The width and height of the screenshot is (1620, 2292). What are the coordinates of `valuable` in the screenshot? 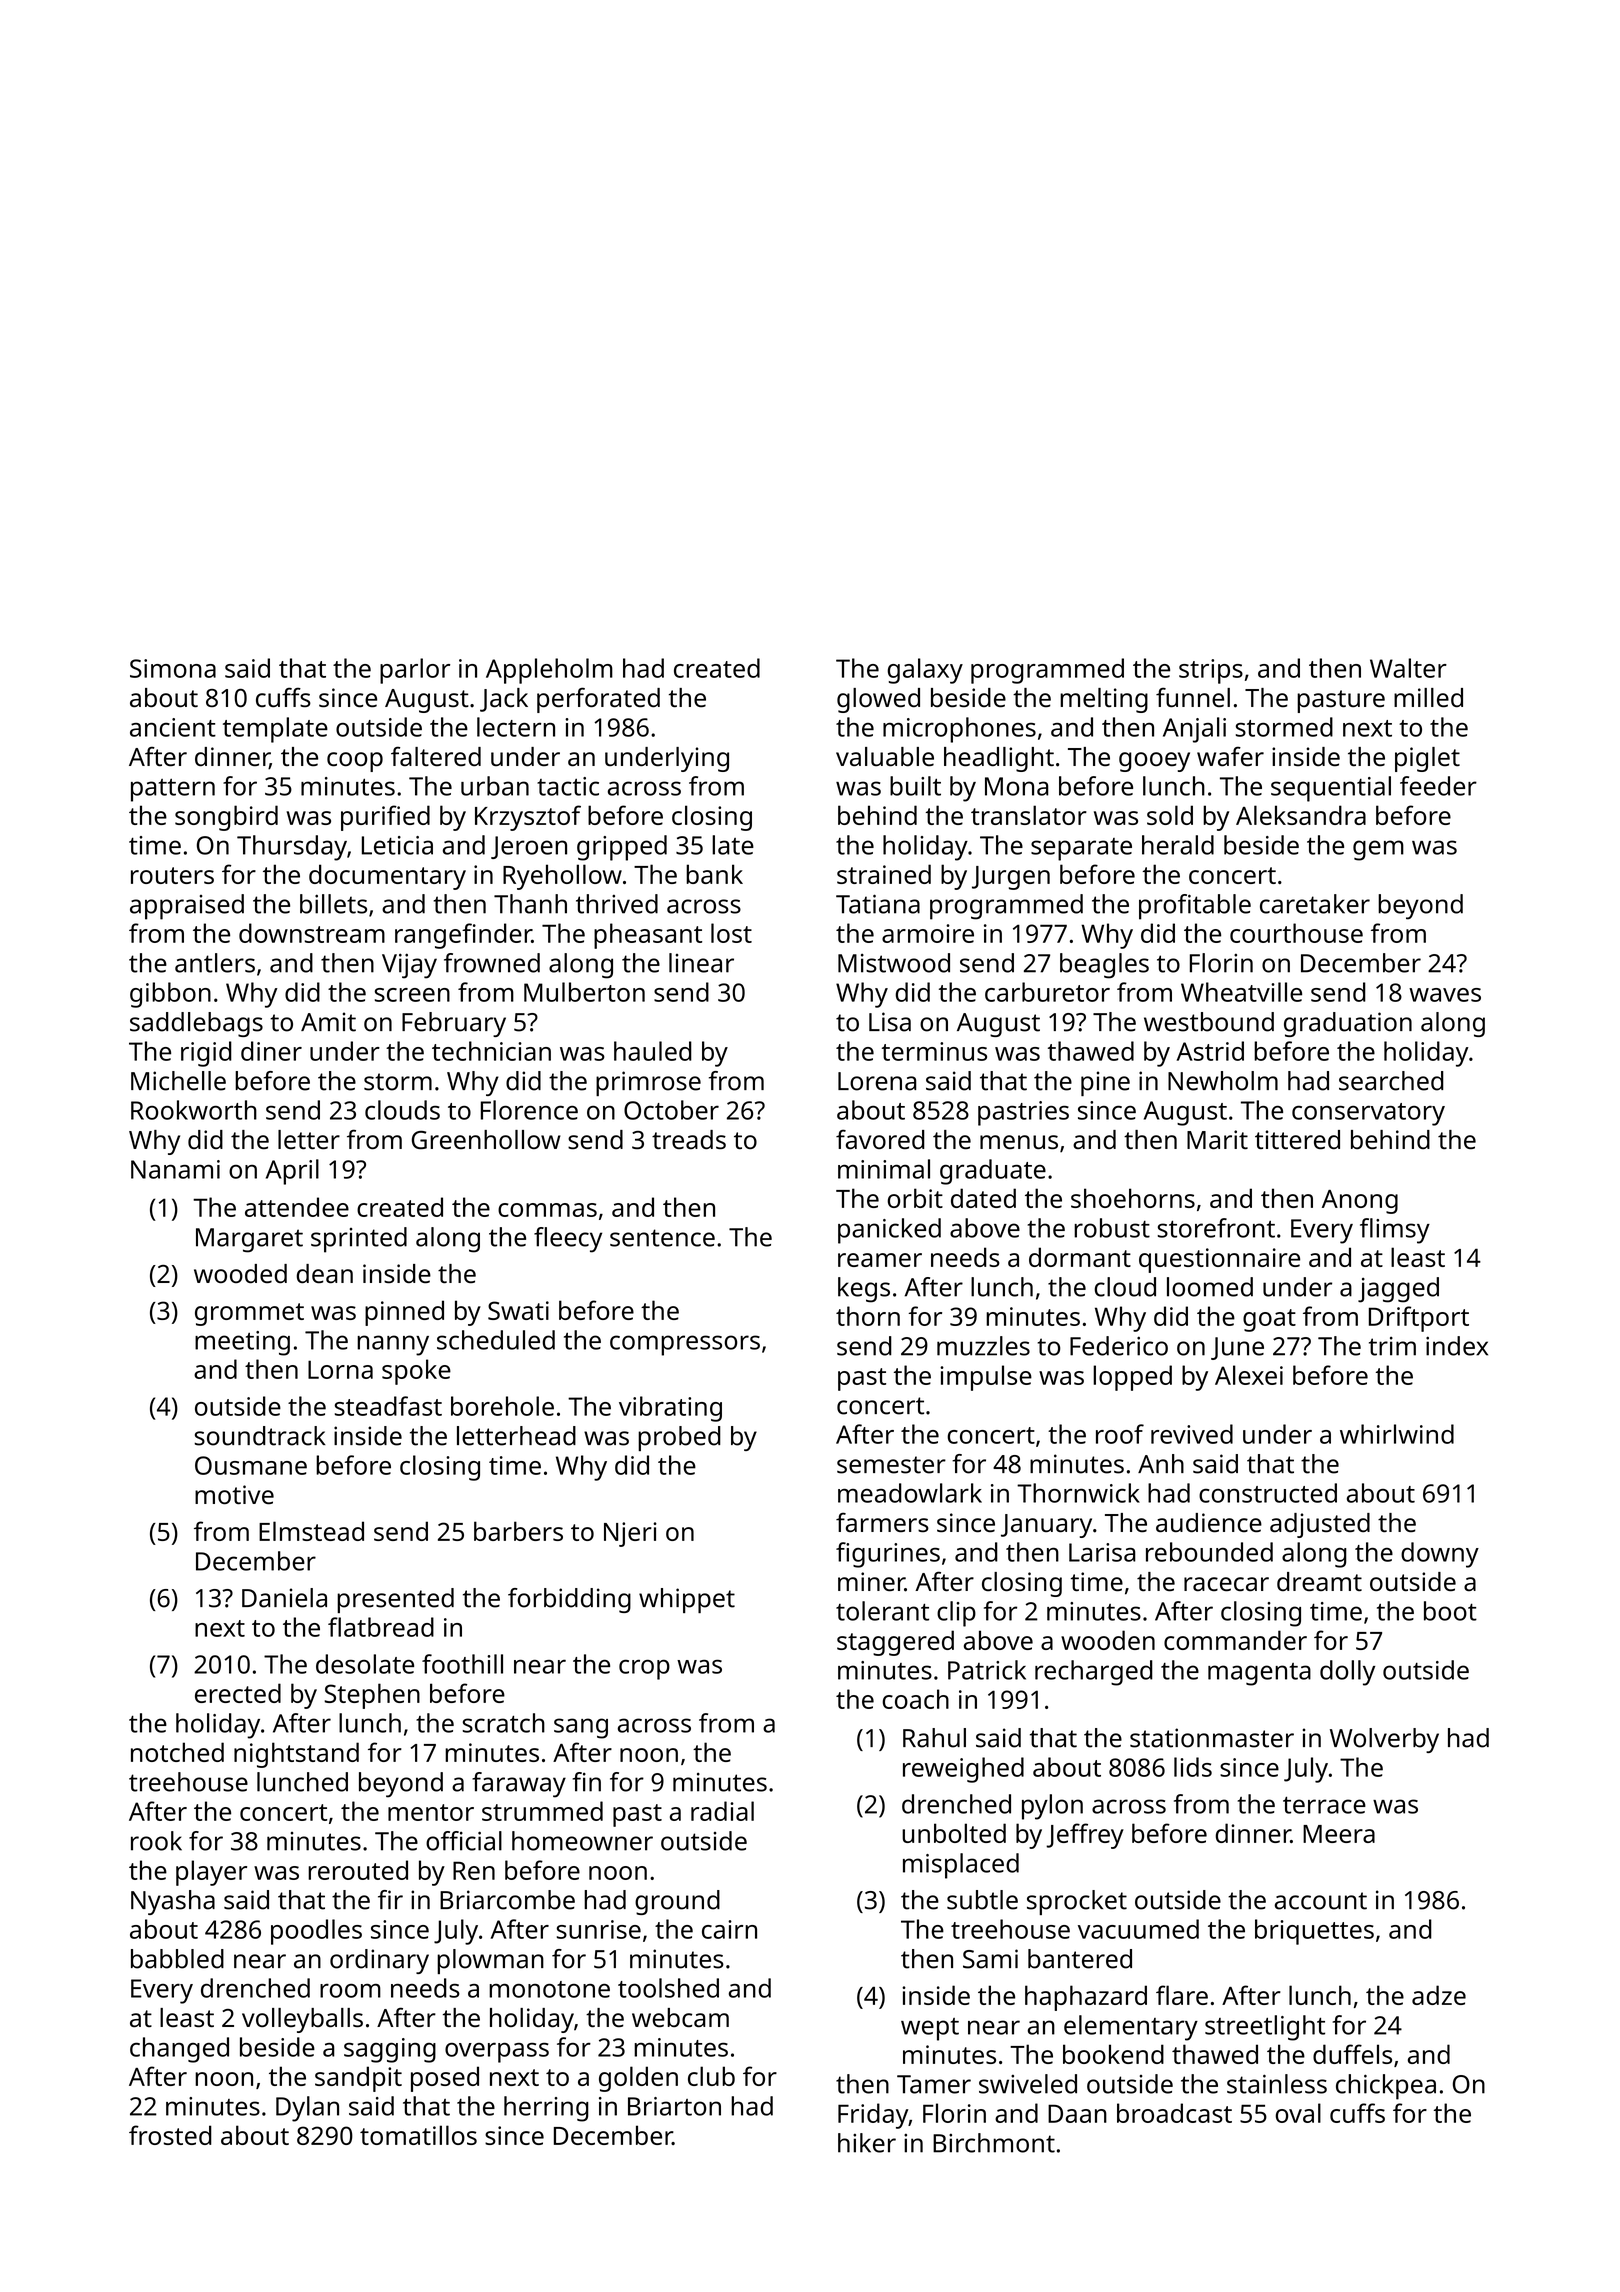 It's located at (885, 757).
